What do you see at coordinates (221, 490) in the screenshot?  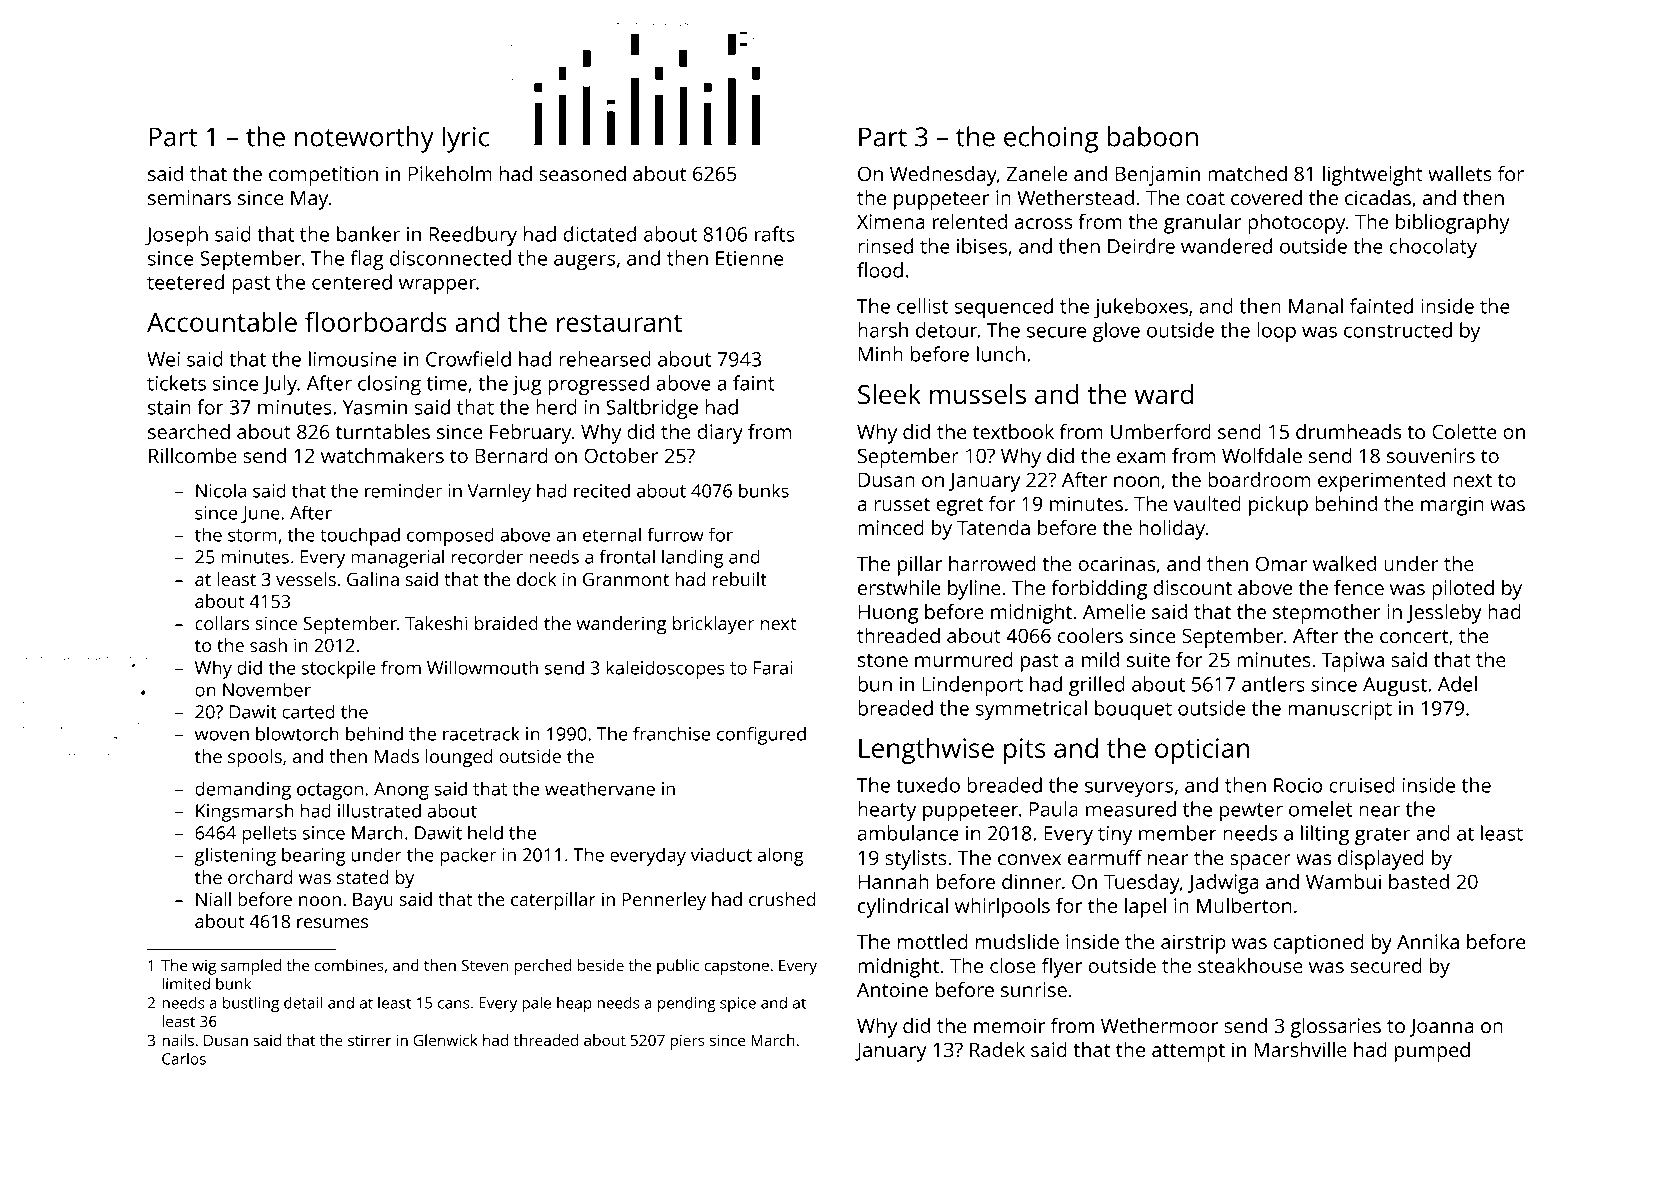 I see `Nicola` at bounding box center [221, 490].
